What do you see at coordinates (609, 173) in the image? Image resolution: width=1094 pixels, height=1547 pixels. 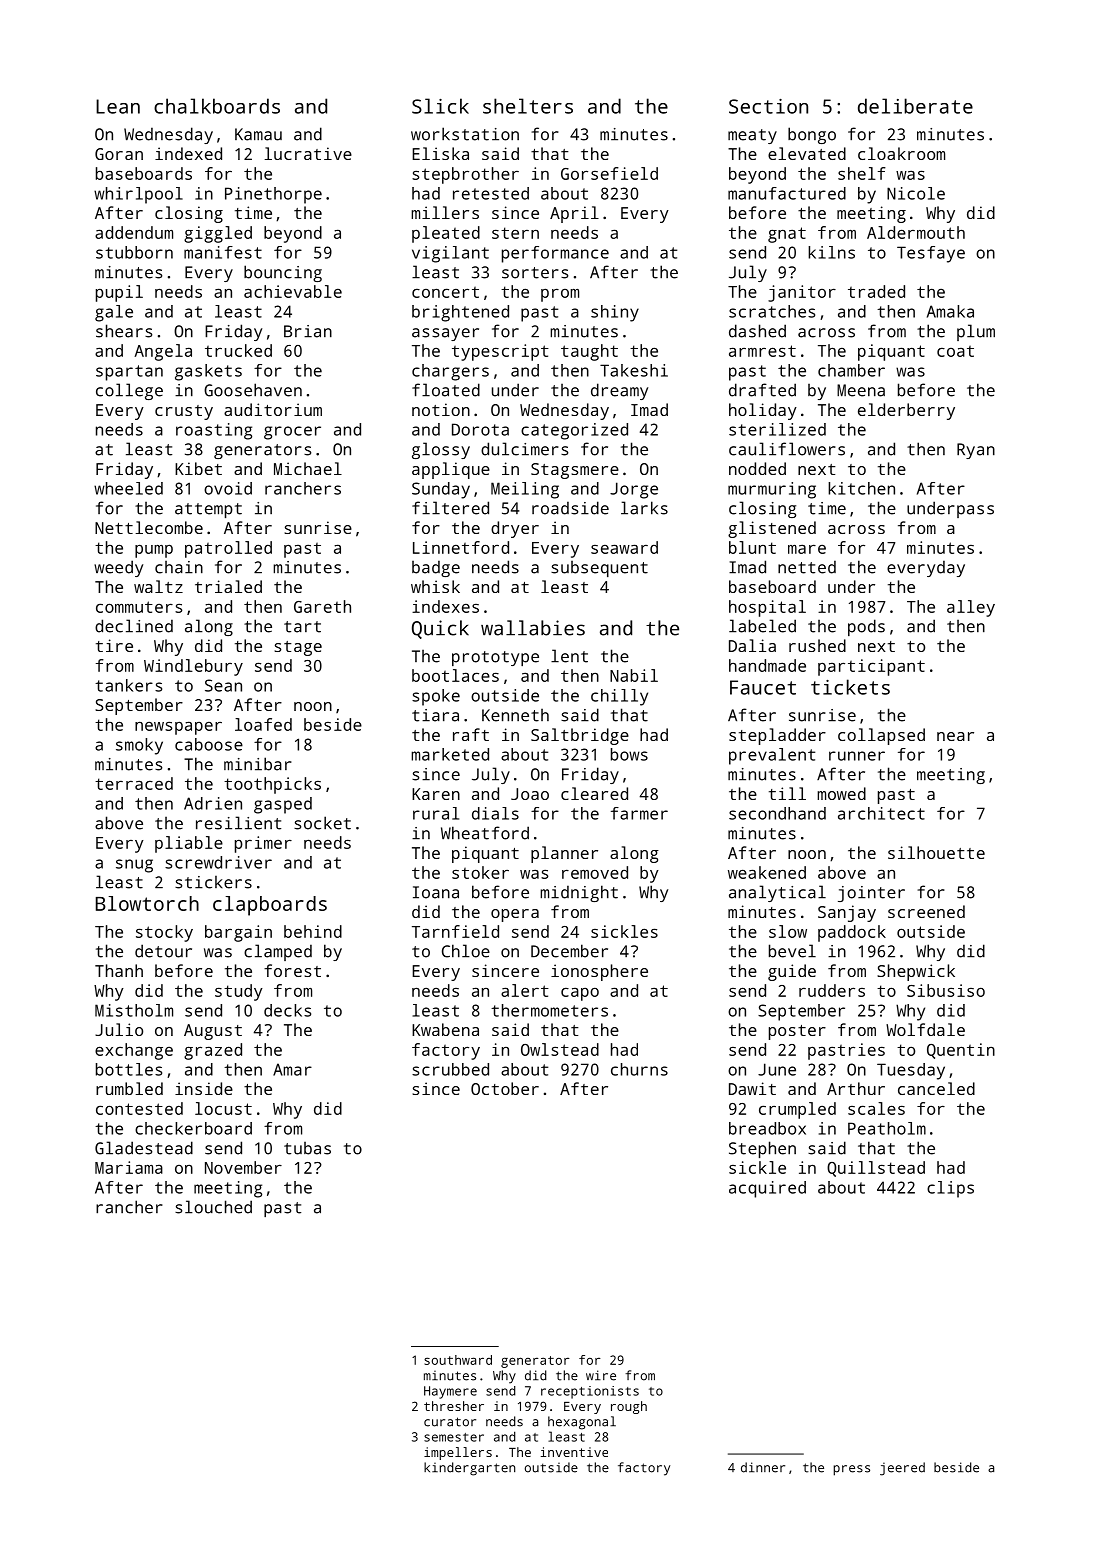 I see `Gorsefield` at bounding box center [609, 173].
